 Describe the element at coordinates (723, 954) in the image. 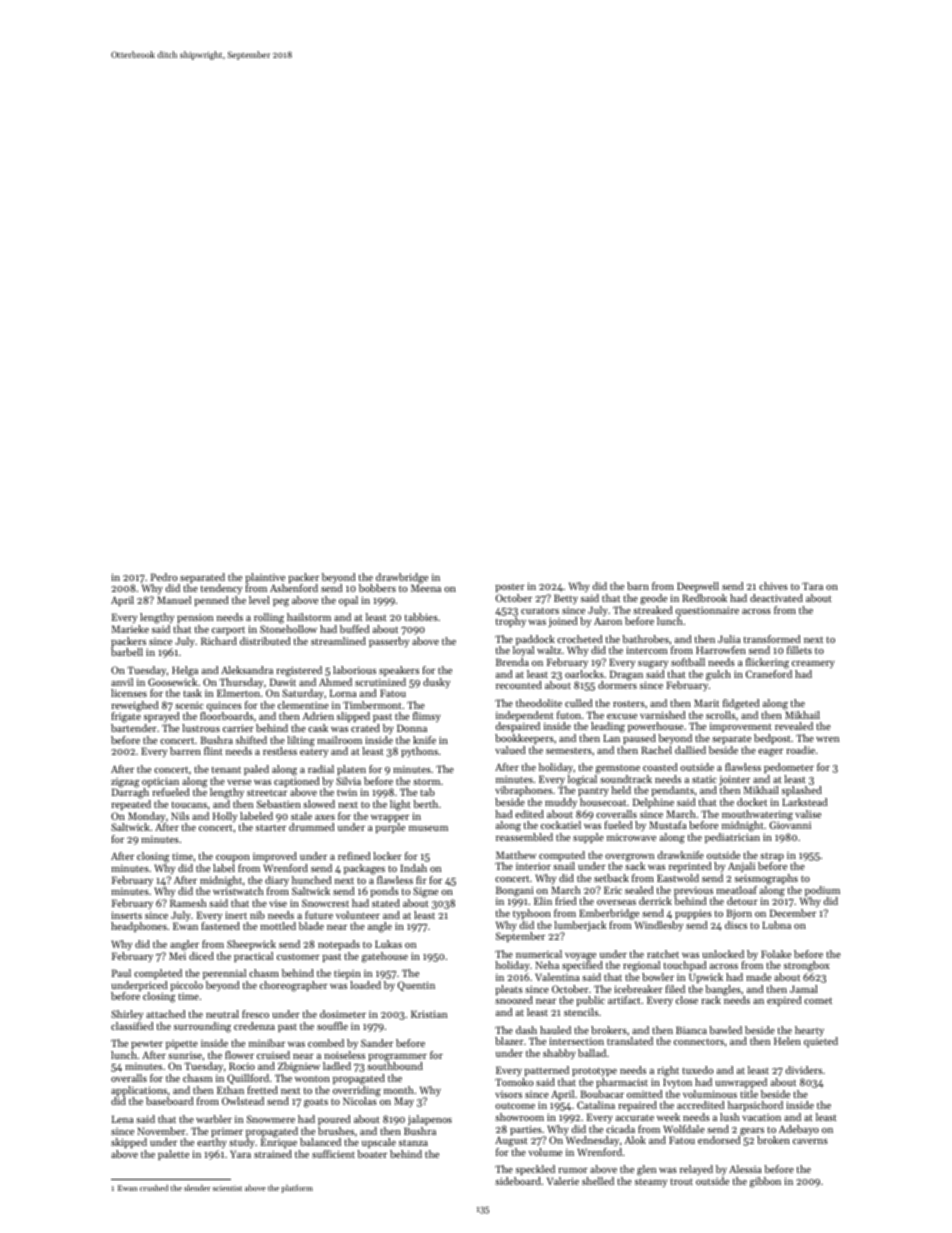

I see `unlocked` at that location.
